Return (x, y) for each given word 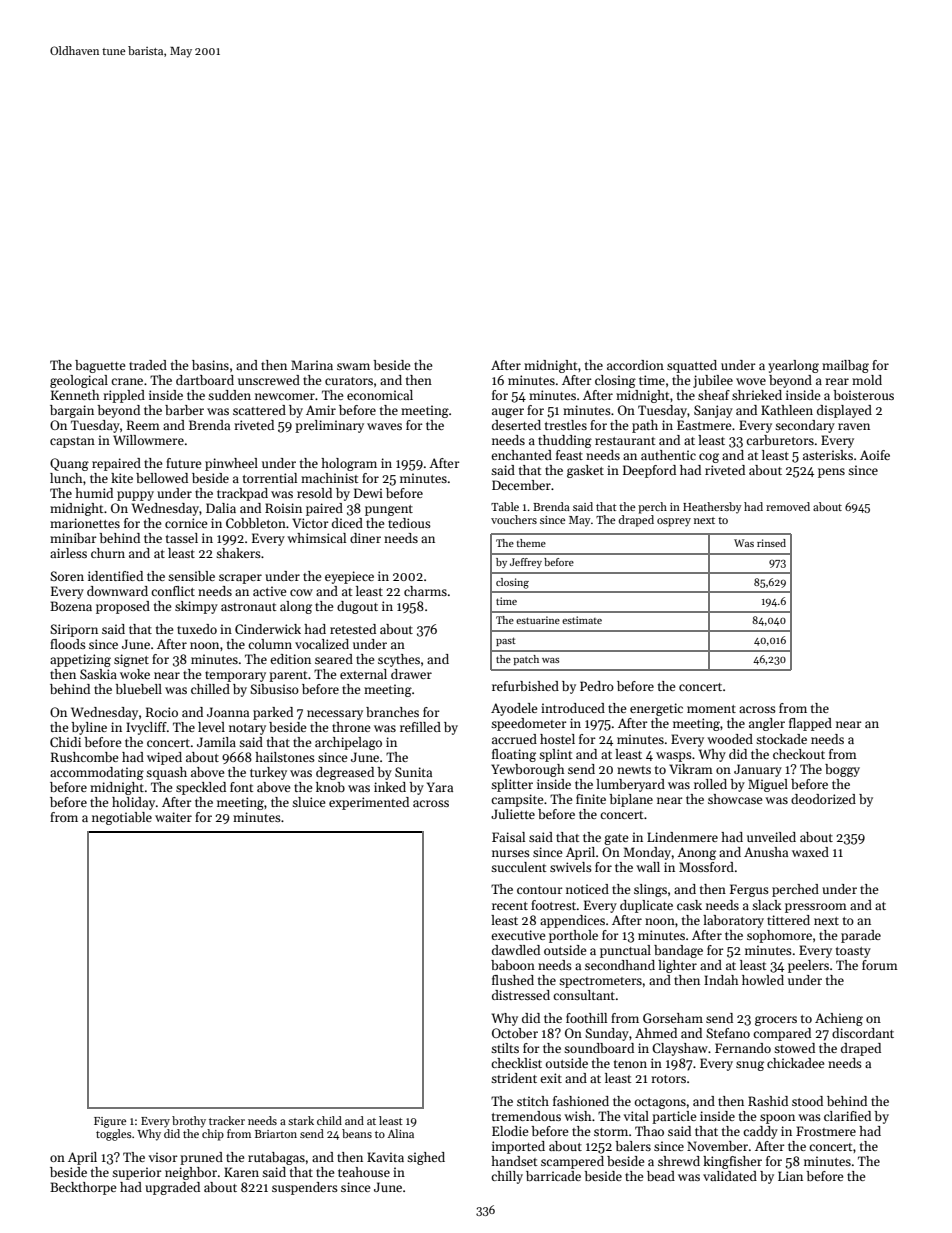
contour (540, 890)
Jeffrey (526, 563)
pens (831, 473)
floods (68, 644)
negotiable (122, 818)
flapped (810, 724)
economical (380, 395)
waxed (810, 852)
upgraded (172, 1188)
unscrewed (269, 380)
